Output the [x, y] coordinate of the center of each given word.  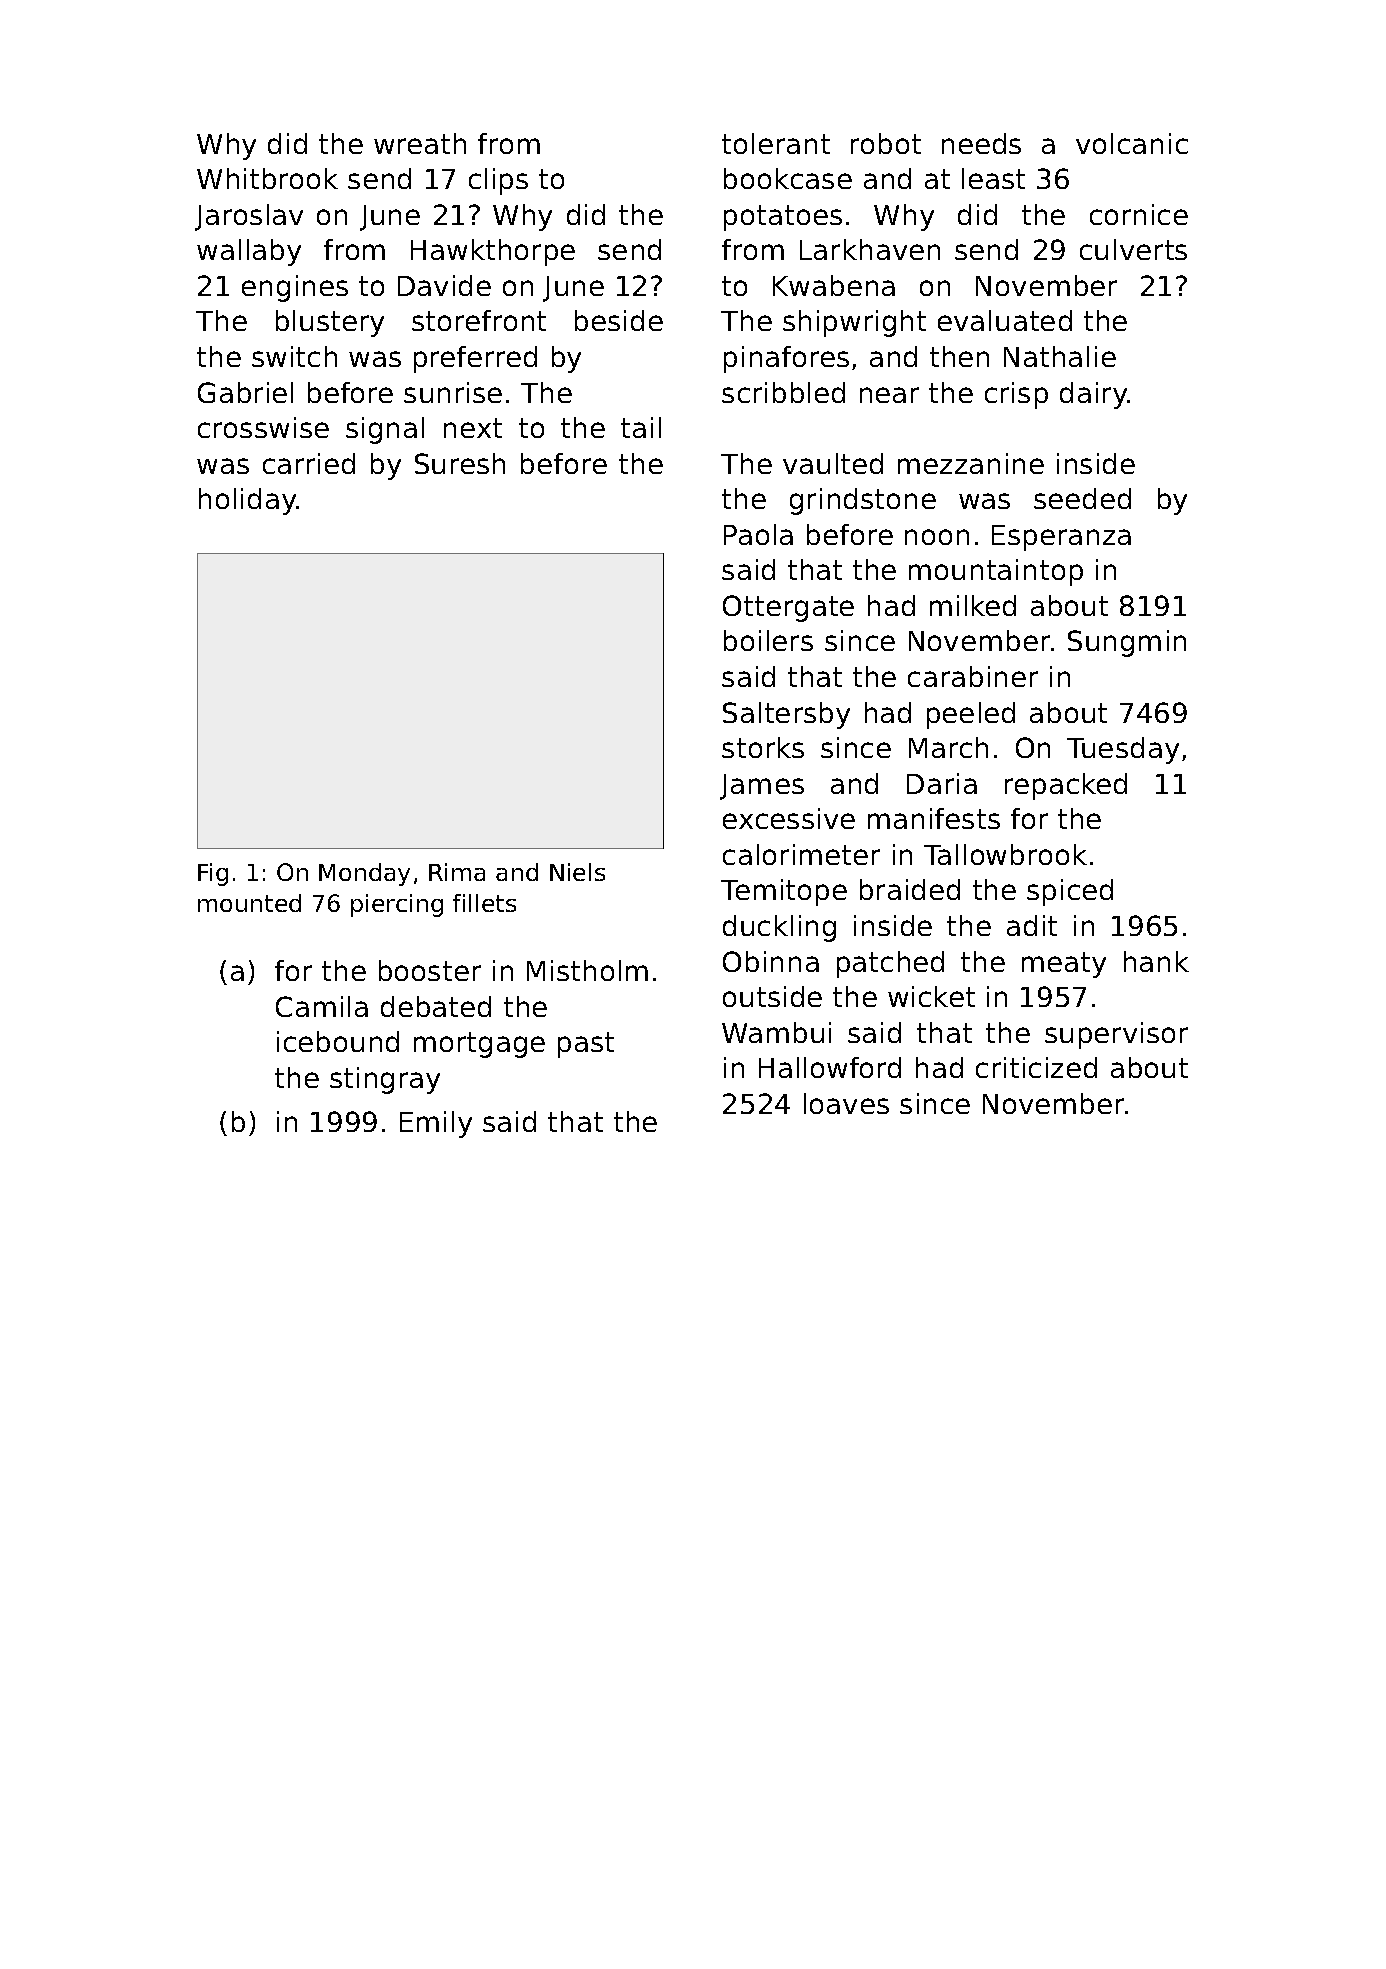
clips [498, 181]
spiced [1070, 892]
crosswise [263, 427]
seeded [1082, 498]
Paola [758, 534]
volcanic [1132, 143]
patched [890, 964]
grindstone [863, 501]
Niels [577, 872]
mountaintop [996, 572]
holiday [248, 501]
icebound [338, 1041]
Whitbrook [267, 178]
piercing [397, 905]
